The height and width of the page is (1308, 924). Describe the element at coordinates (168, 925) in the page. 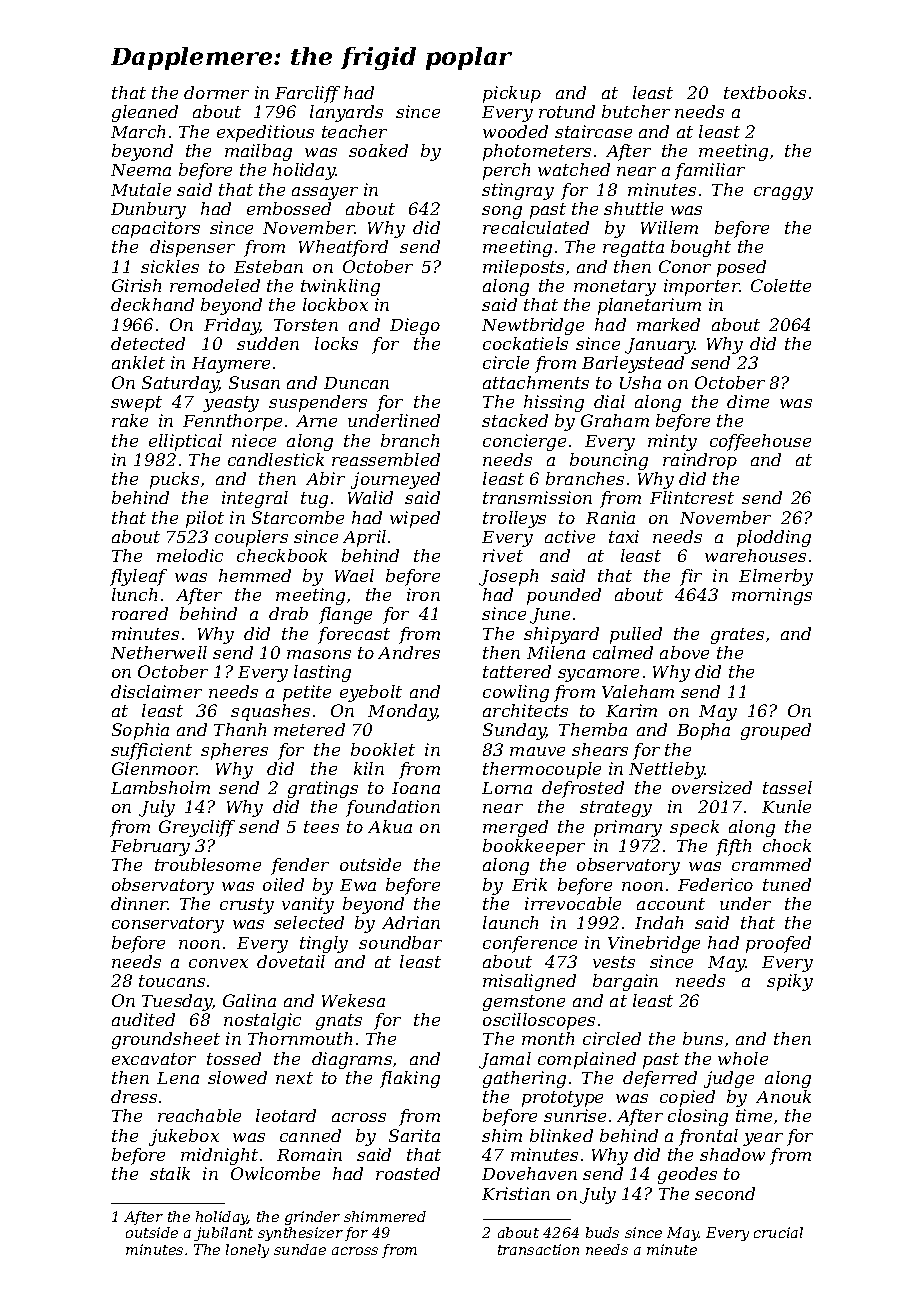

I see `conservatory` at that location.
